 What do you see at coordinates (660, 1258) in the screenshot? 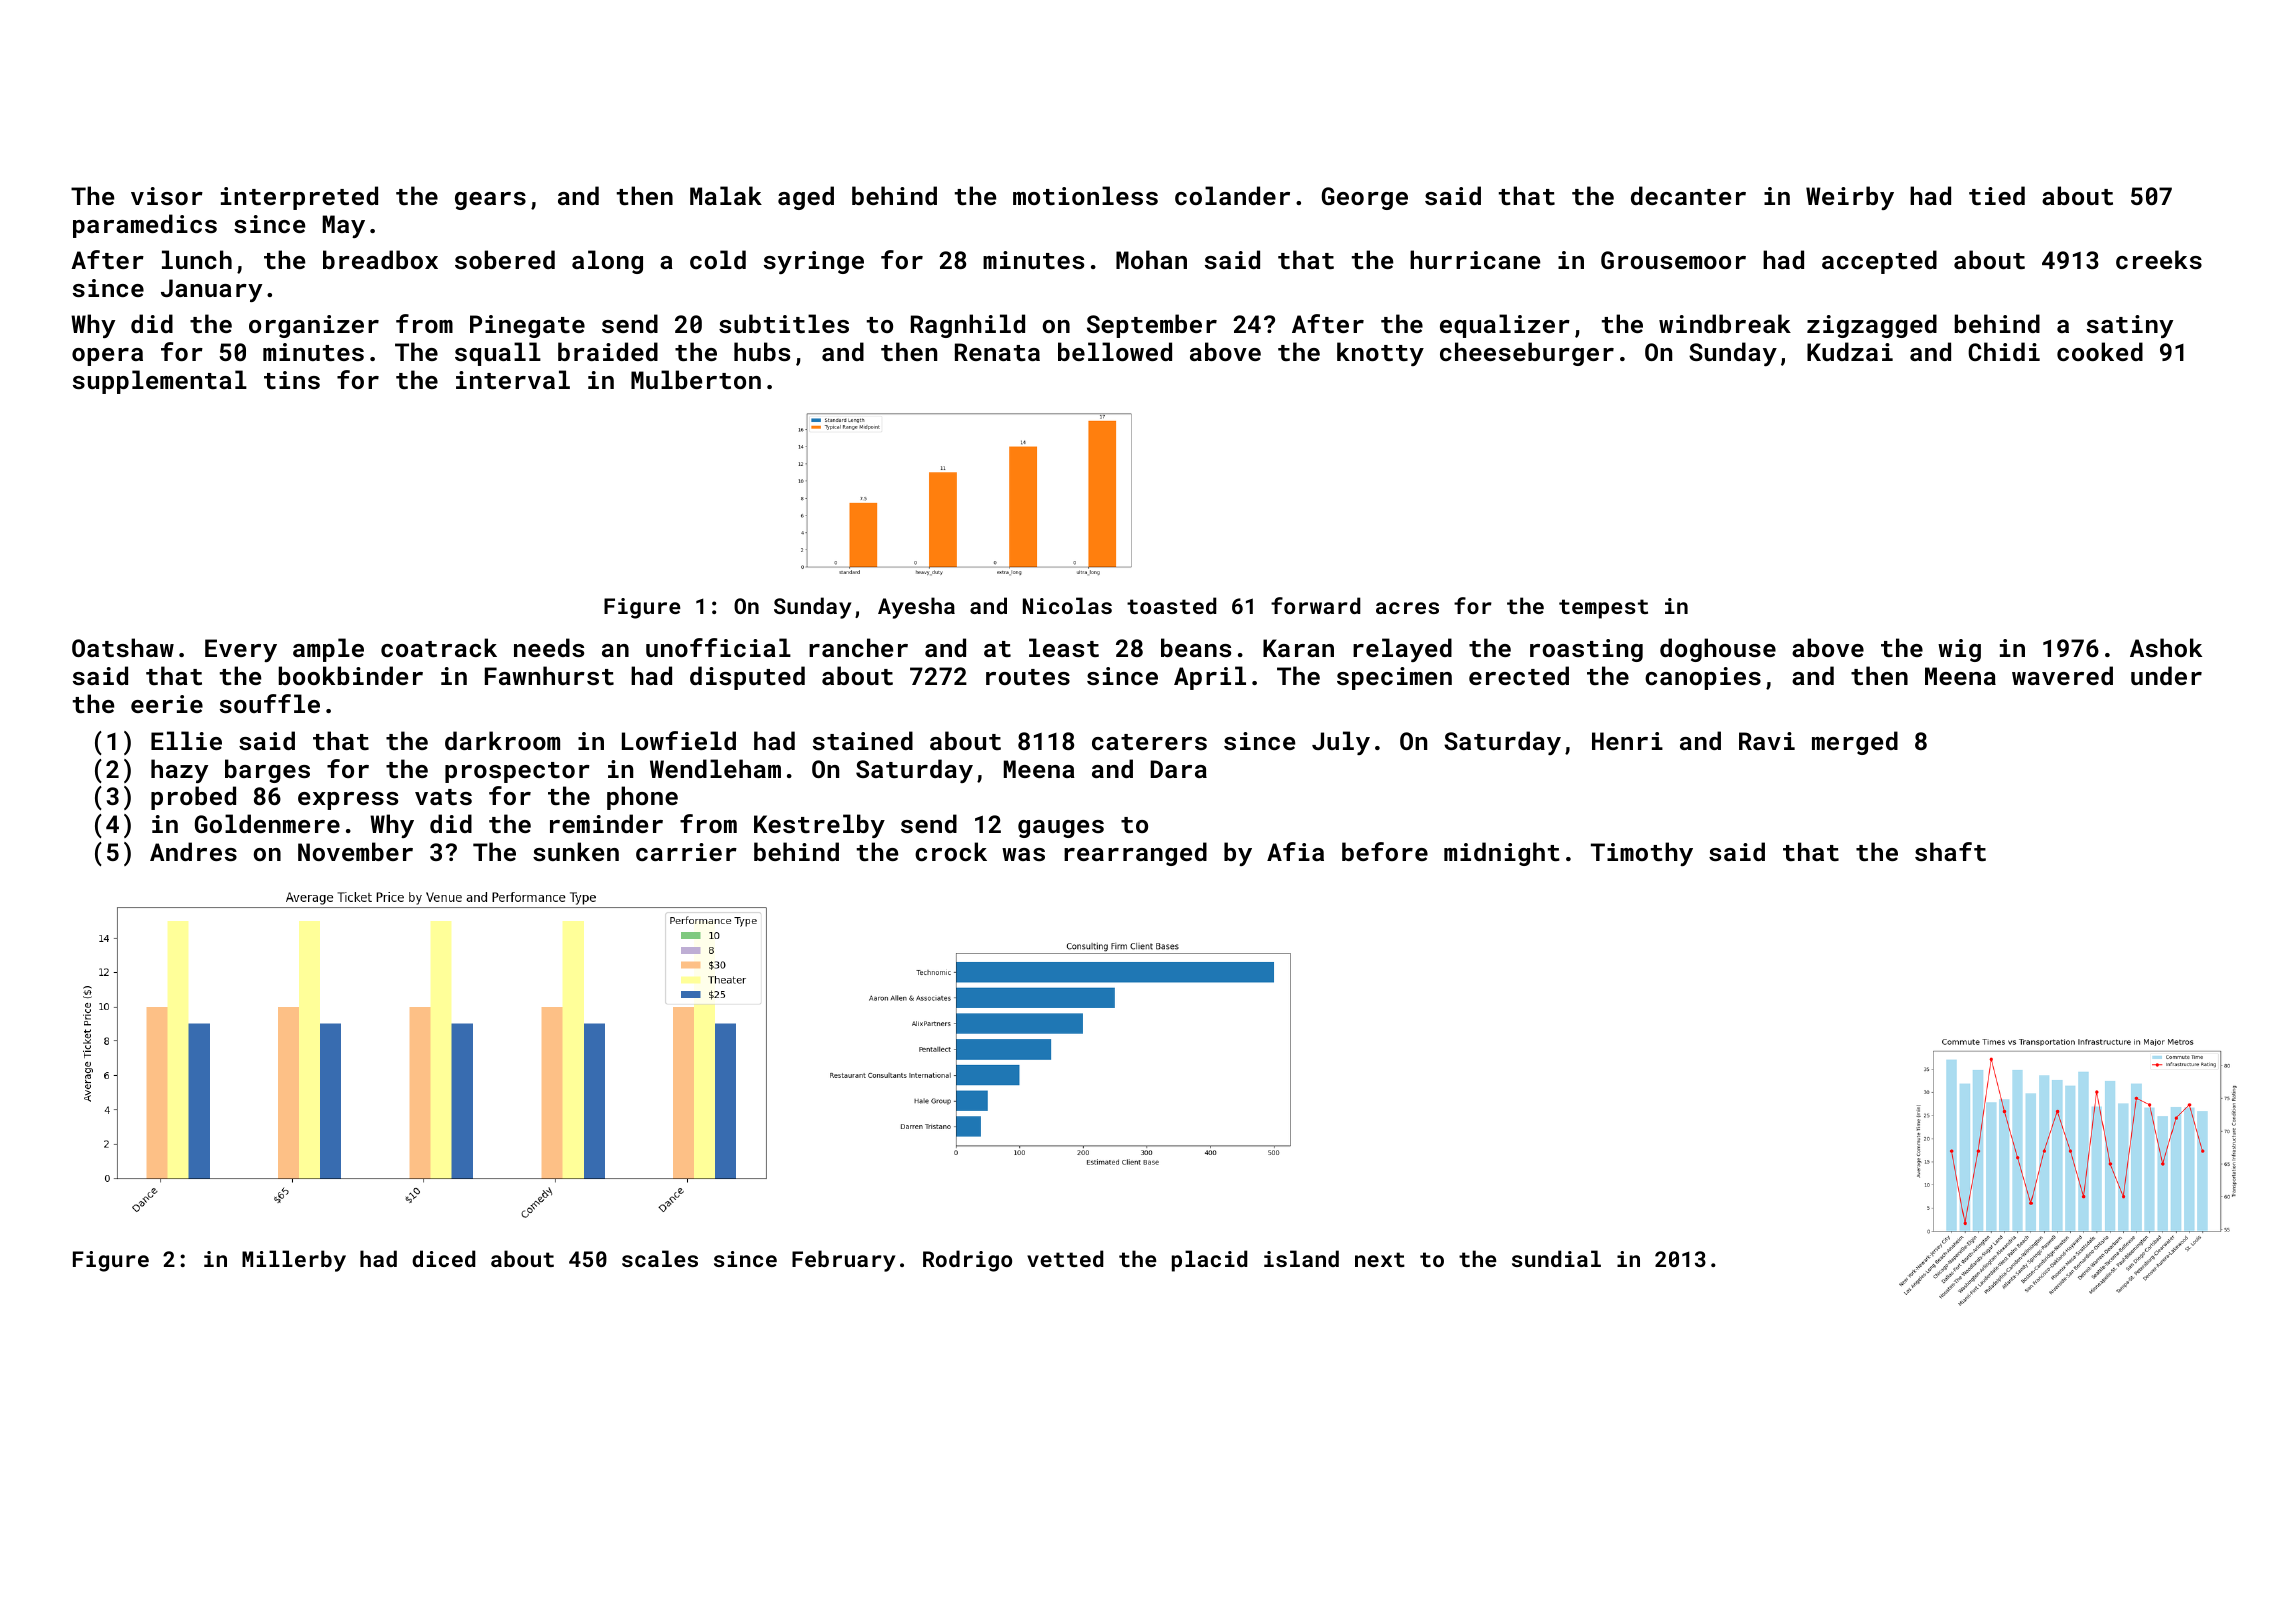
I see `scales` at bounding box center [660, 1258].
